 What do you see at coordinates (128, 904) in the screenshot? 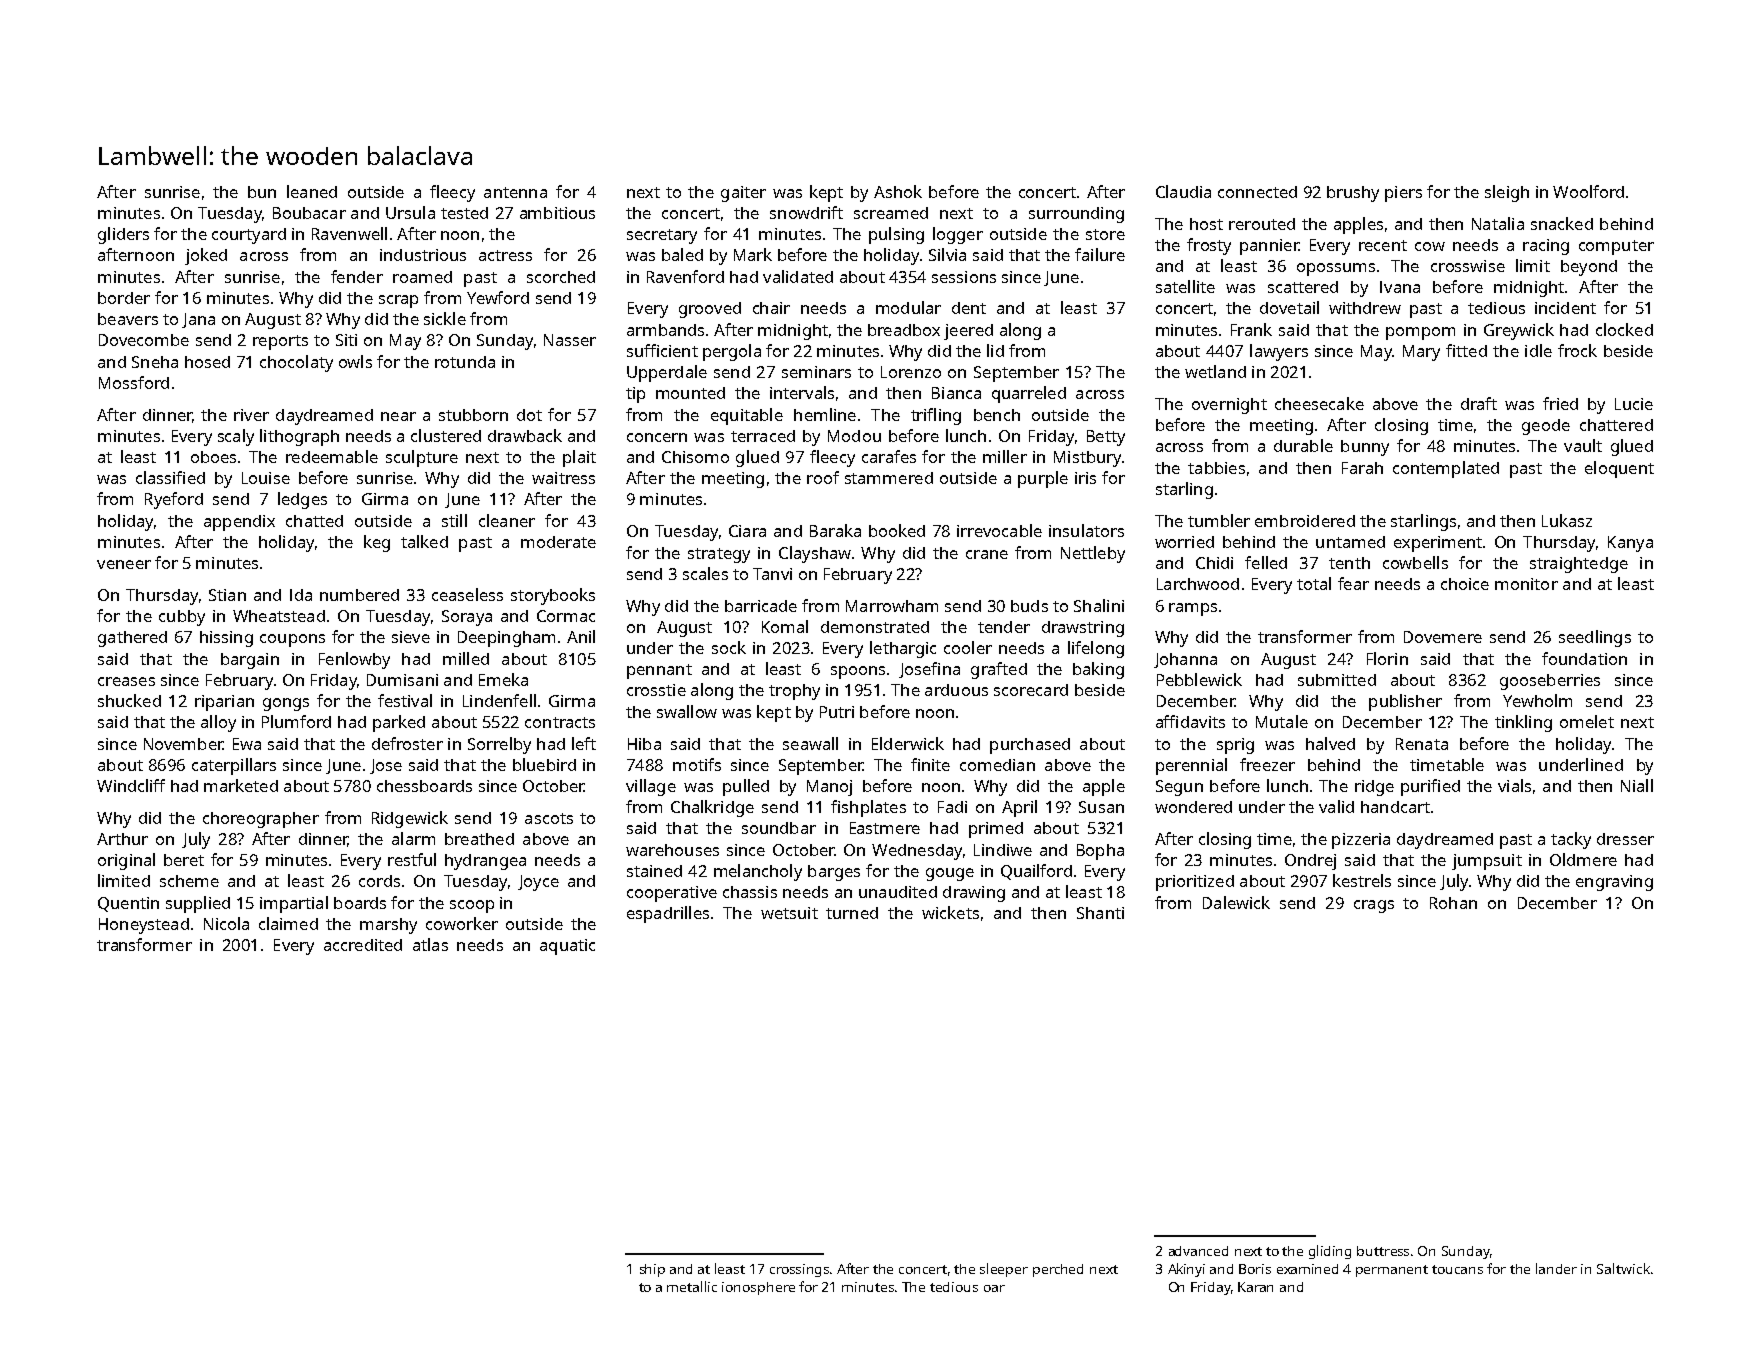
I see `Quentin` at bounding box center [128, 904].
